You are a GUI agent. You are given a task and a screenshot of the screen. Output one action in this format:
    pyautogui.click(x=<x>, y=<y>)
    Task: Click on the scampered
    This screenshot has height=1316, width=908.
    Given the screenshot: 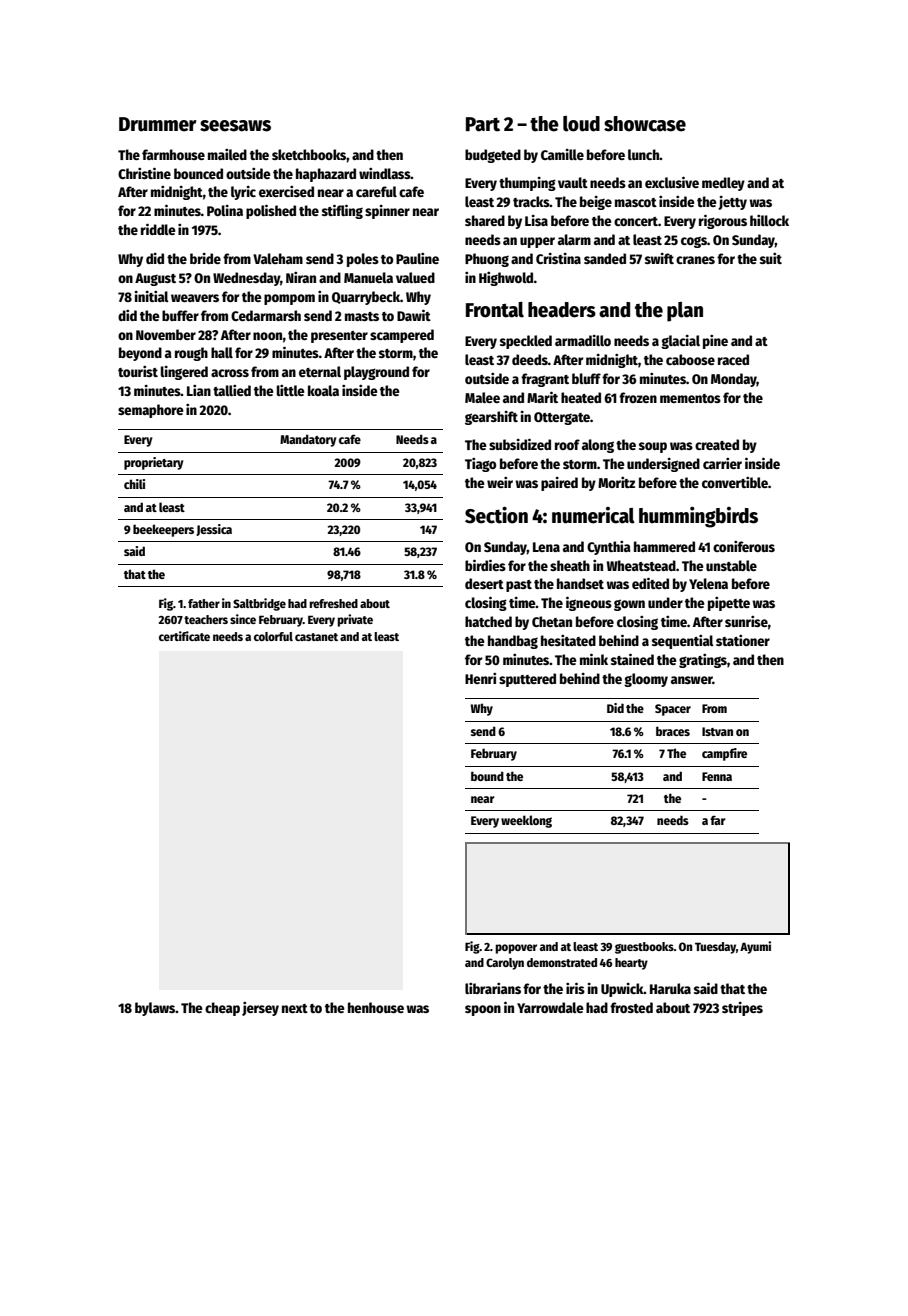 What is the action you would take?
    pyautogui.click(x=402, y=336)
